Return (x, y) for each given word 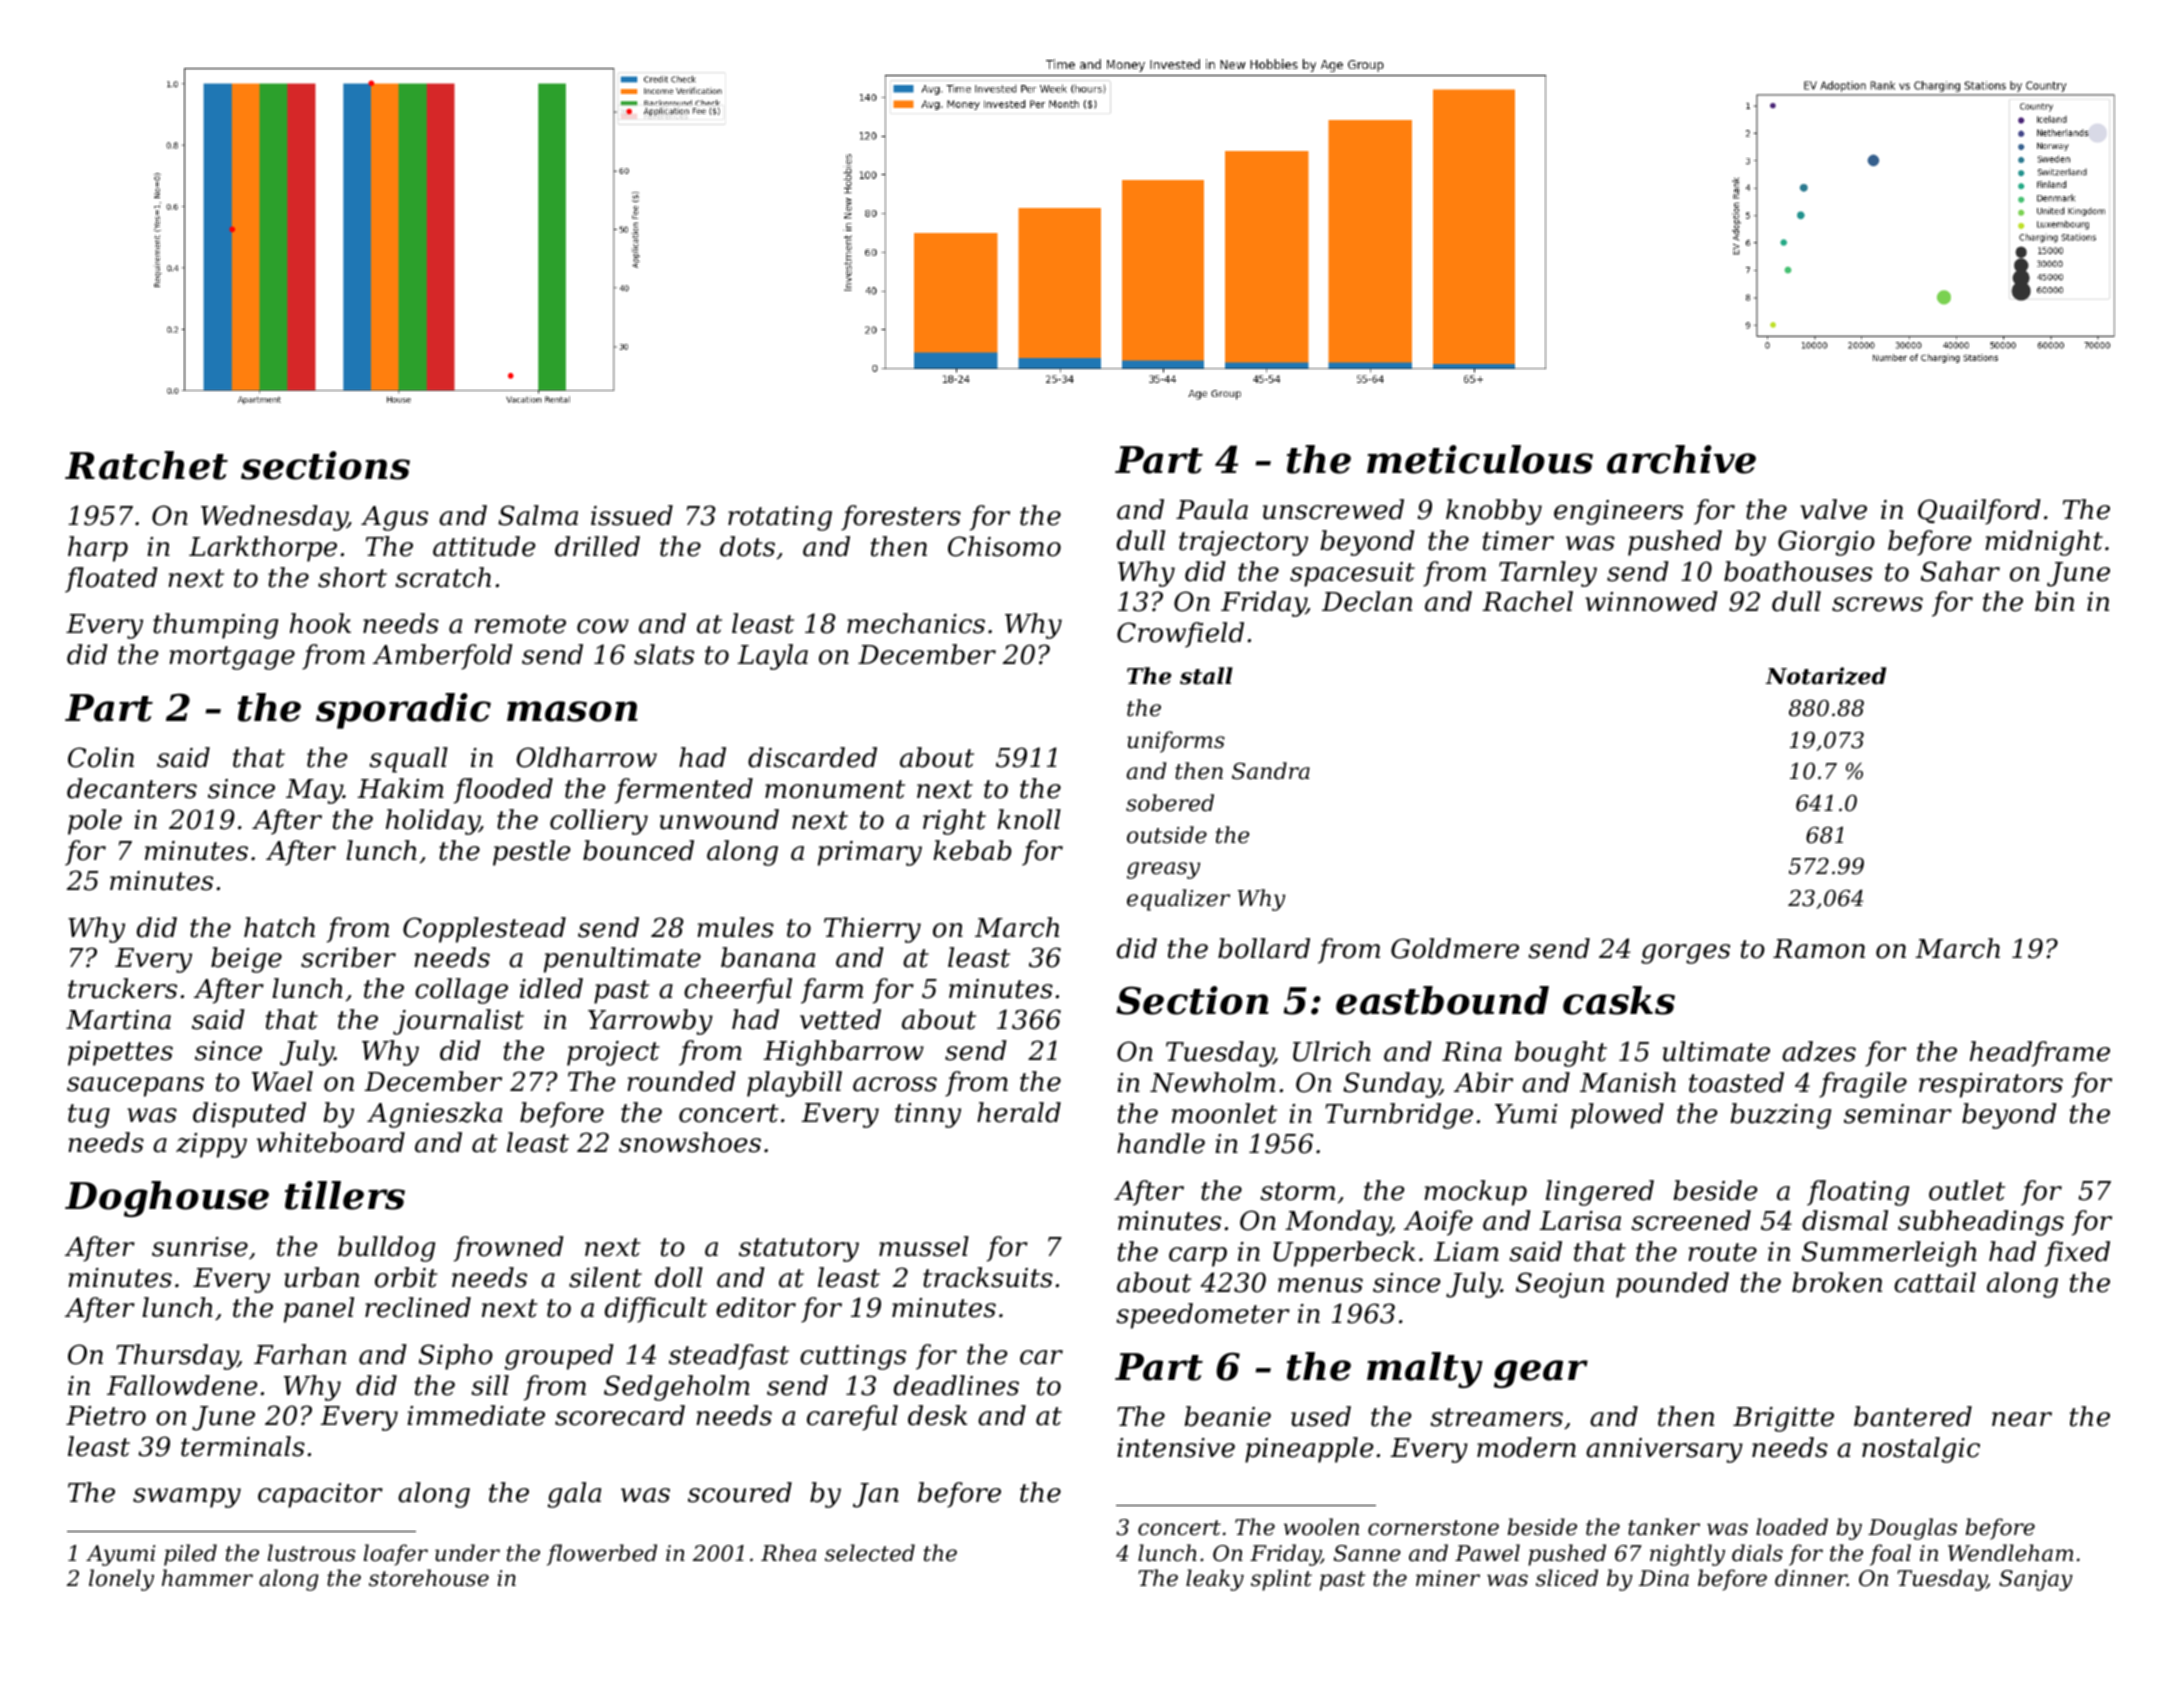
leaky (1215, 1580)
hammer (207, 1578)
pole (95, 822)
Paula (1212, 509)
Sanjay (2036, 1580)
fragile (1863, 1085)
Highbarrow (843, 1053)
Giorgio (1826, 543)
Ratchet (146, 465)
